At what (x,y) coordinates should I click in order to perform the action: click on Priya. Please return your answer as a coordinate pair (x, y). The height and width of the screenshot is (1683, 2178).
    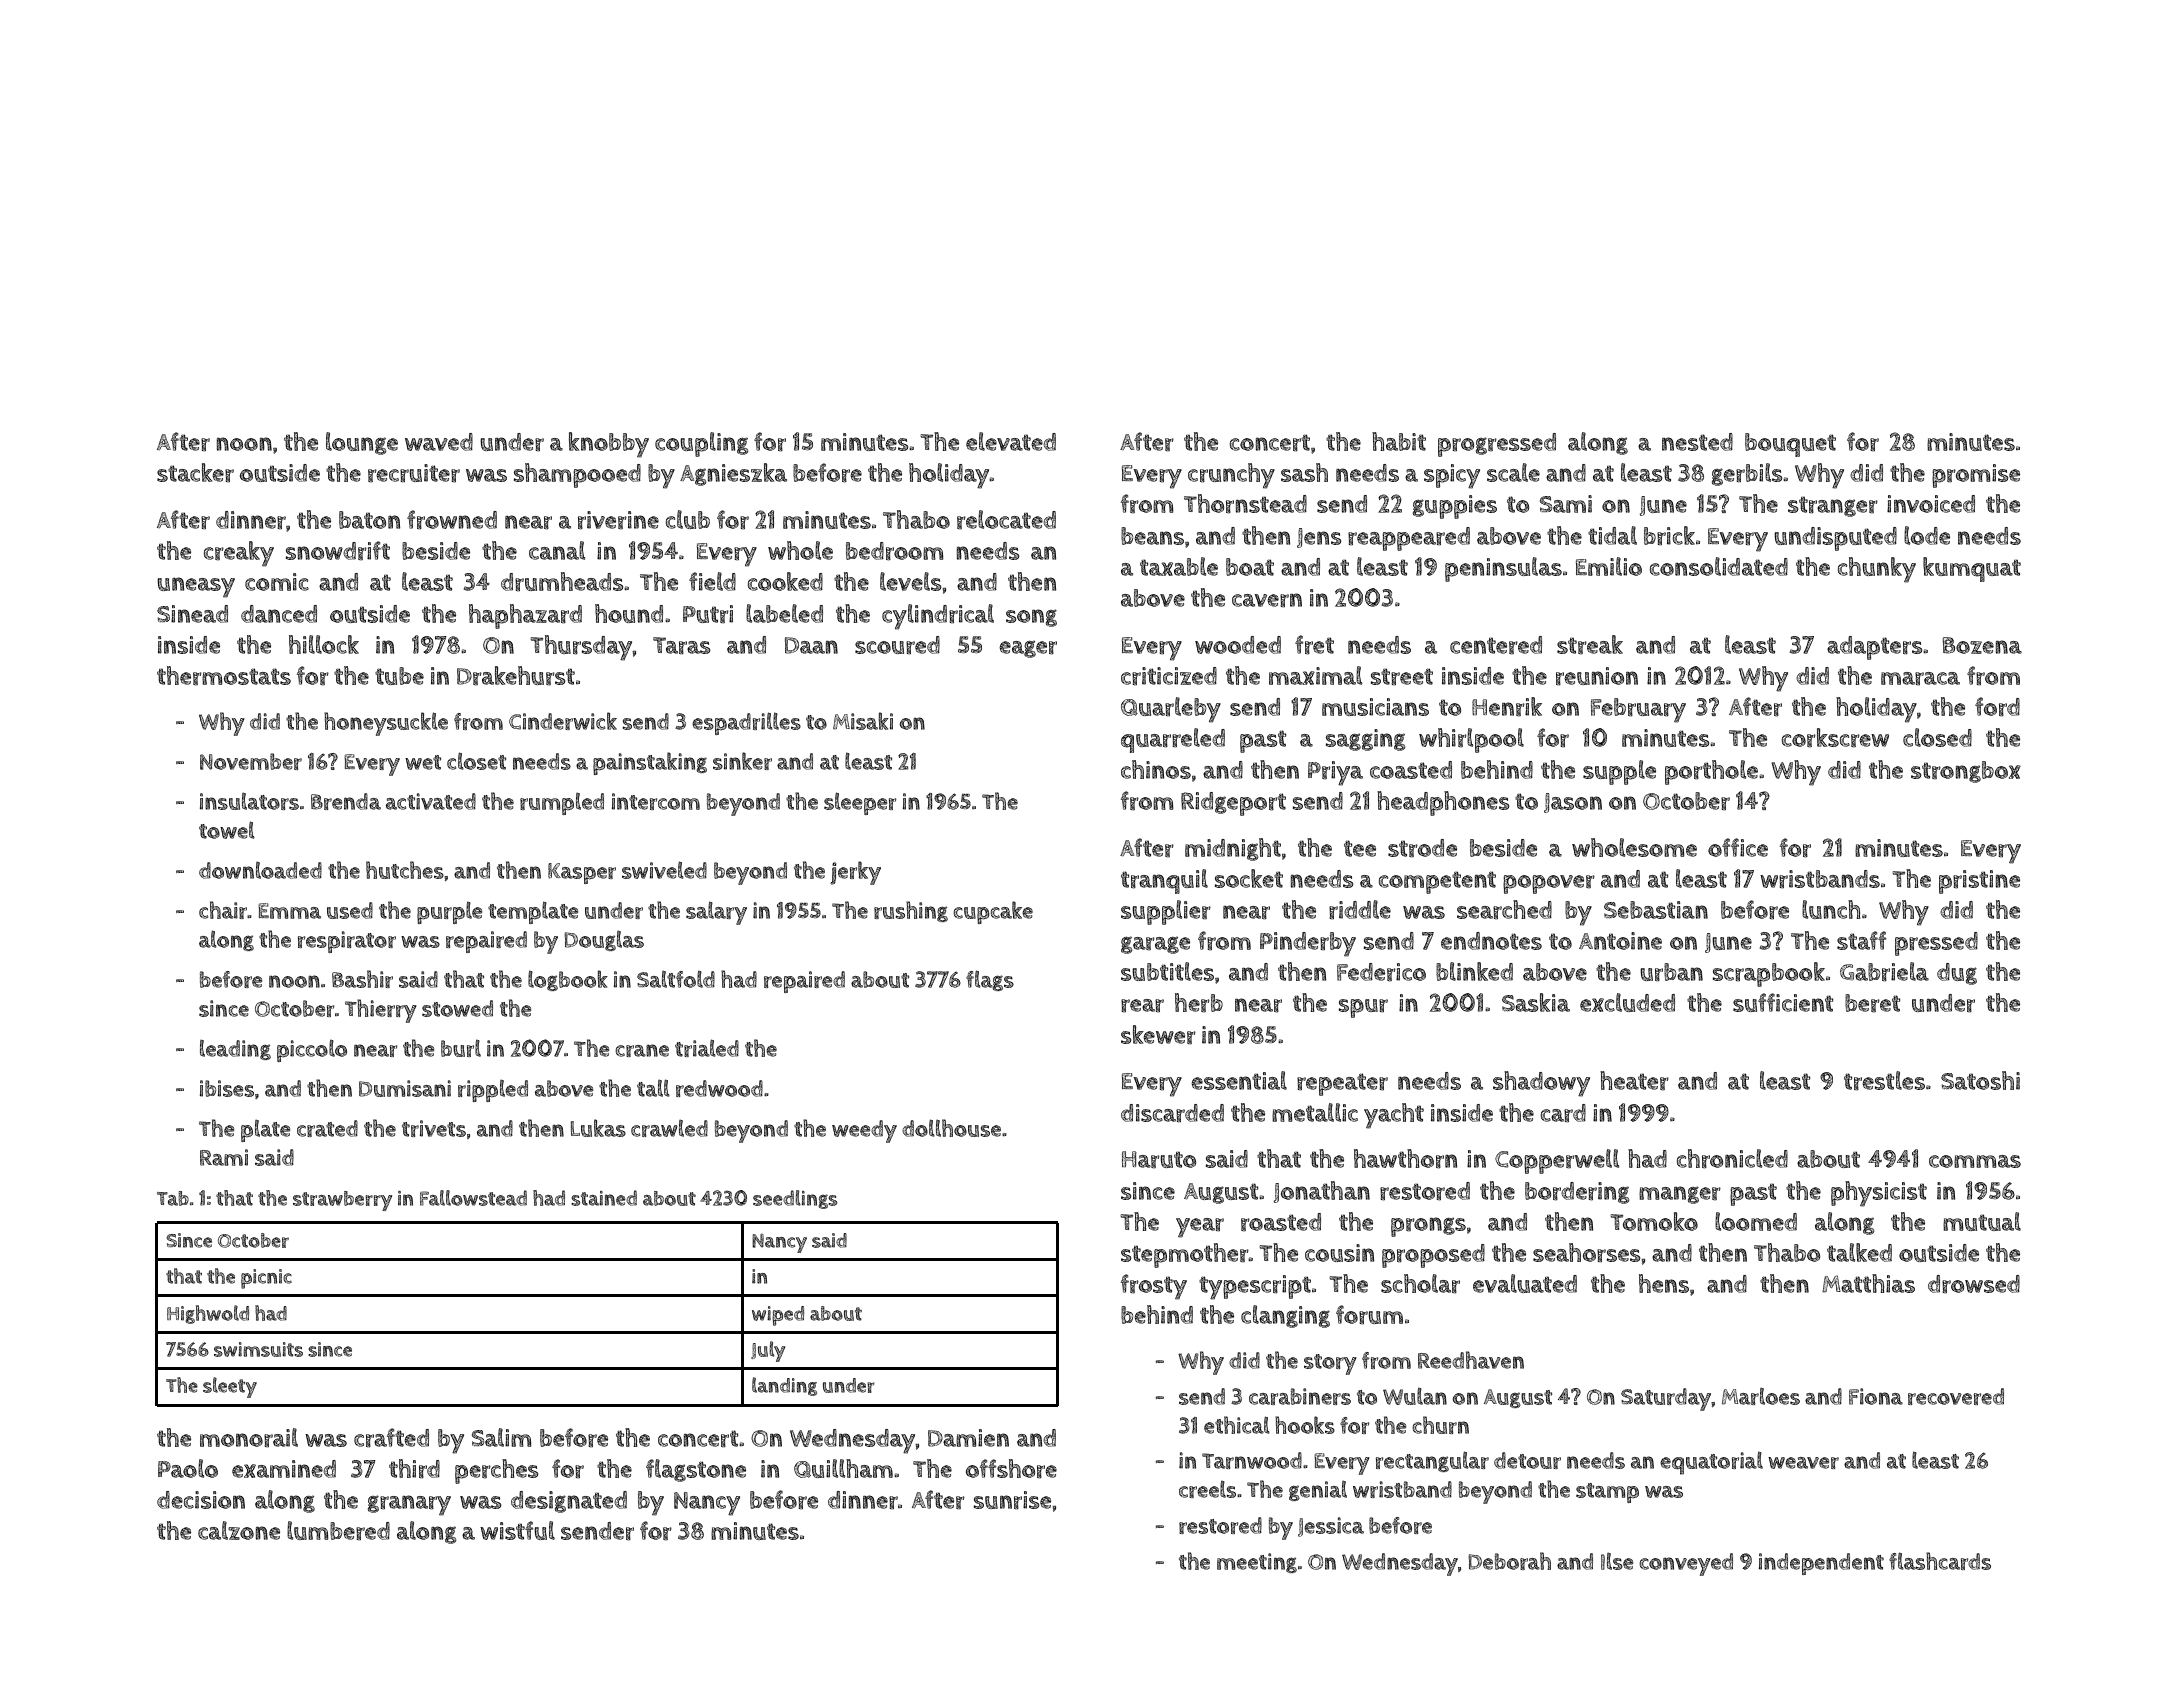
    Looking at the image, I should click on (1335, 773).
